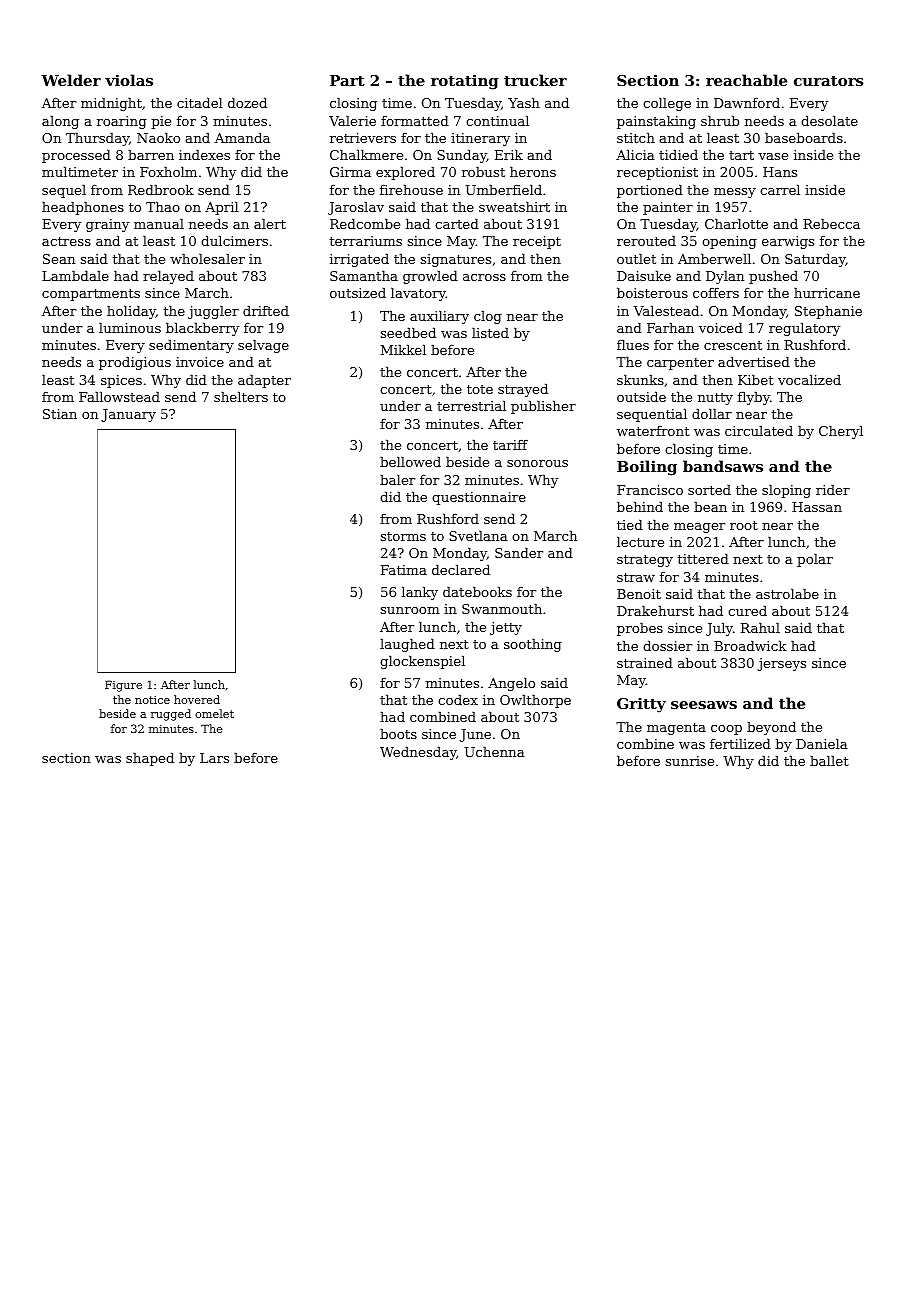 This screenshot has height=1316, width=908. What do you see at coordinates (410, 461) in the screenshot?
I see `bellowed` at bounding box center [410, 461].
